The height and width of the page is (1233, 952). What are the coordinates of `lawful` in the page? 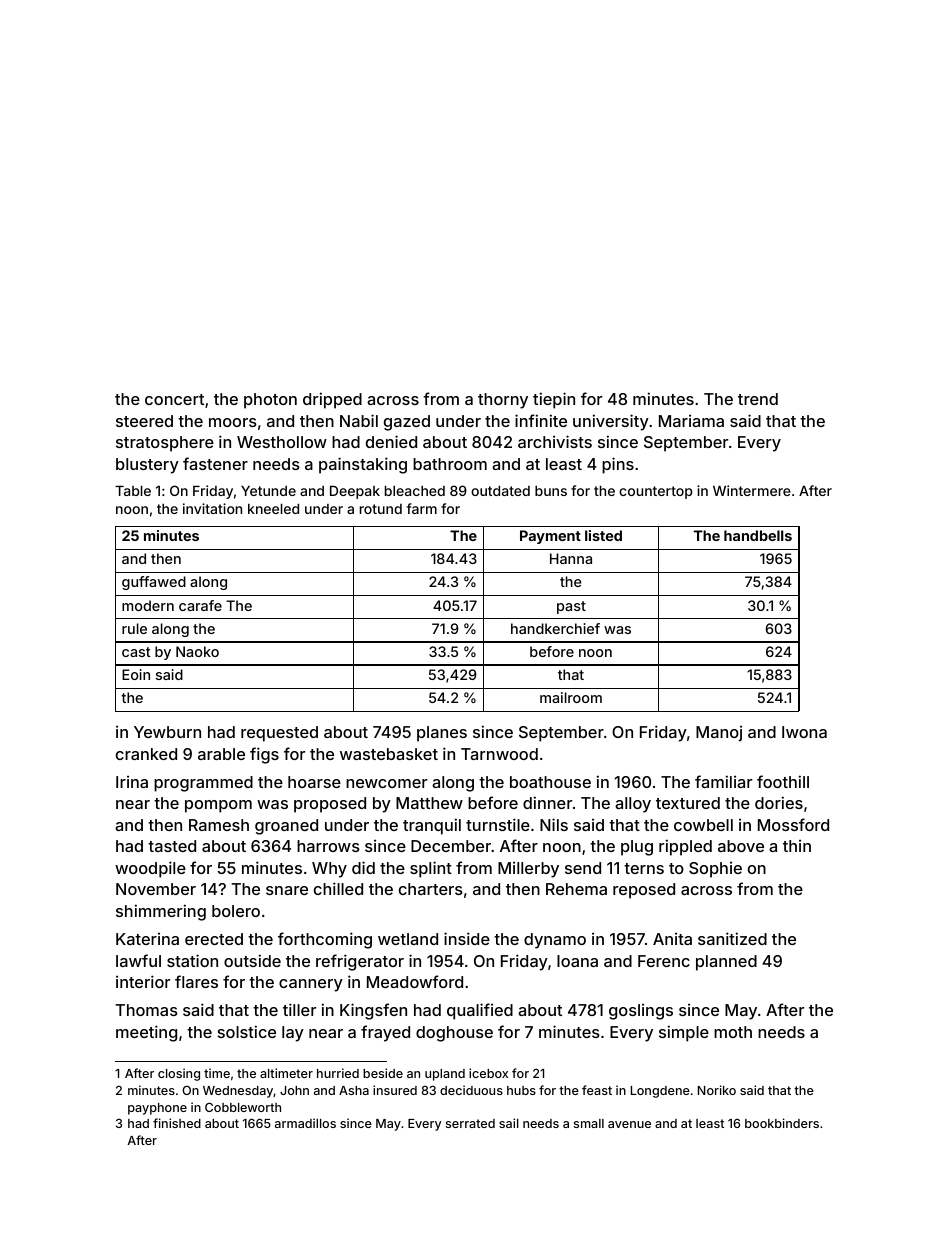 It's located at (138, 960).
